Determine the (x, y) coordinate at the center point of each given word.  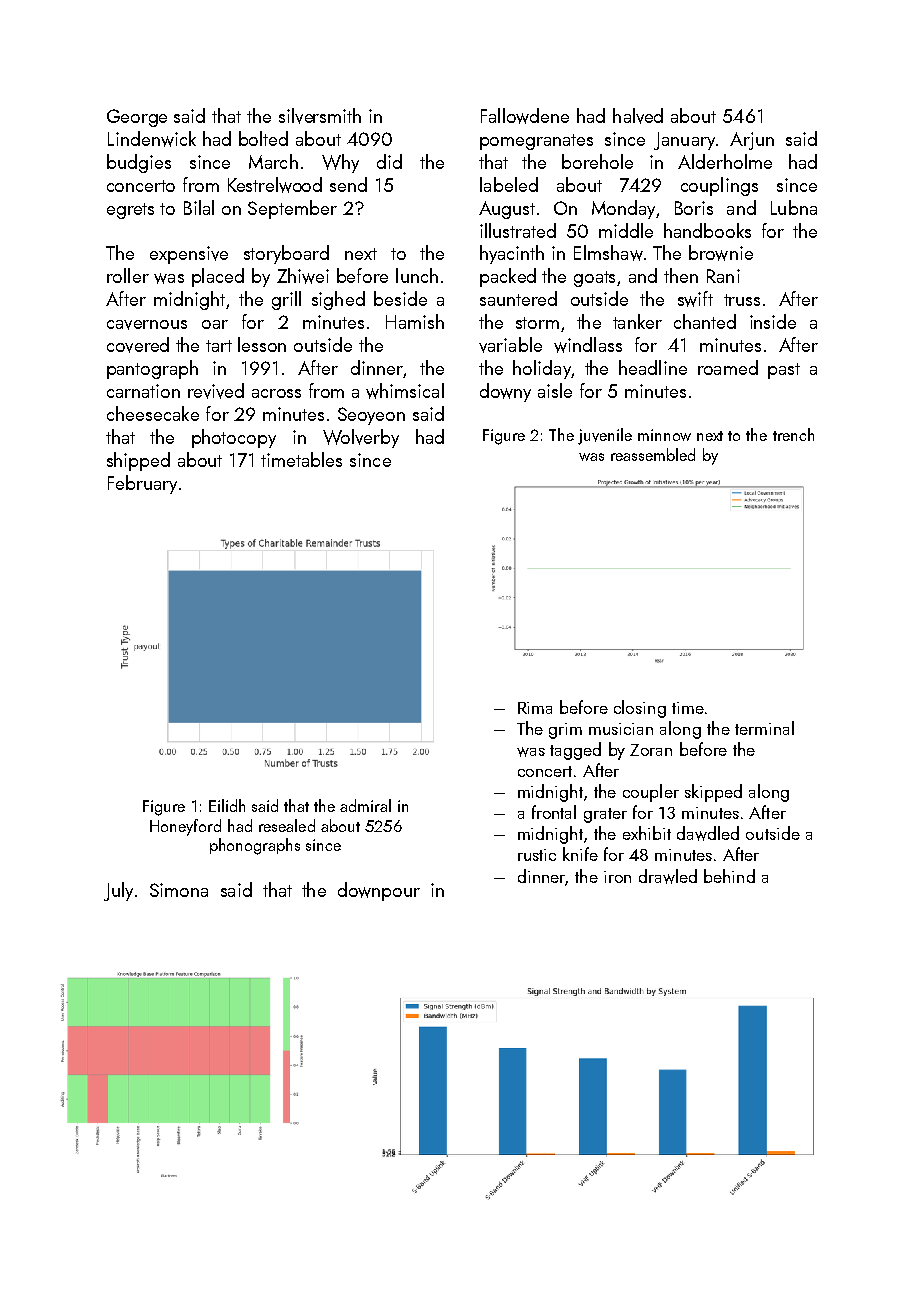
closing (640, 709)
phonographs (255, 846)
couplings (719, 186)
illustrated (518, 230)
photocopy (234, 438)
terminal (764, 728)
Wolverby (361, 438)
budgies (139, 163)
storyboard (286, 254)
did (389, 161)
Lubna (794, 207)
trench (793, 434)
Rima (535, 708)
